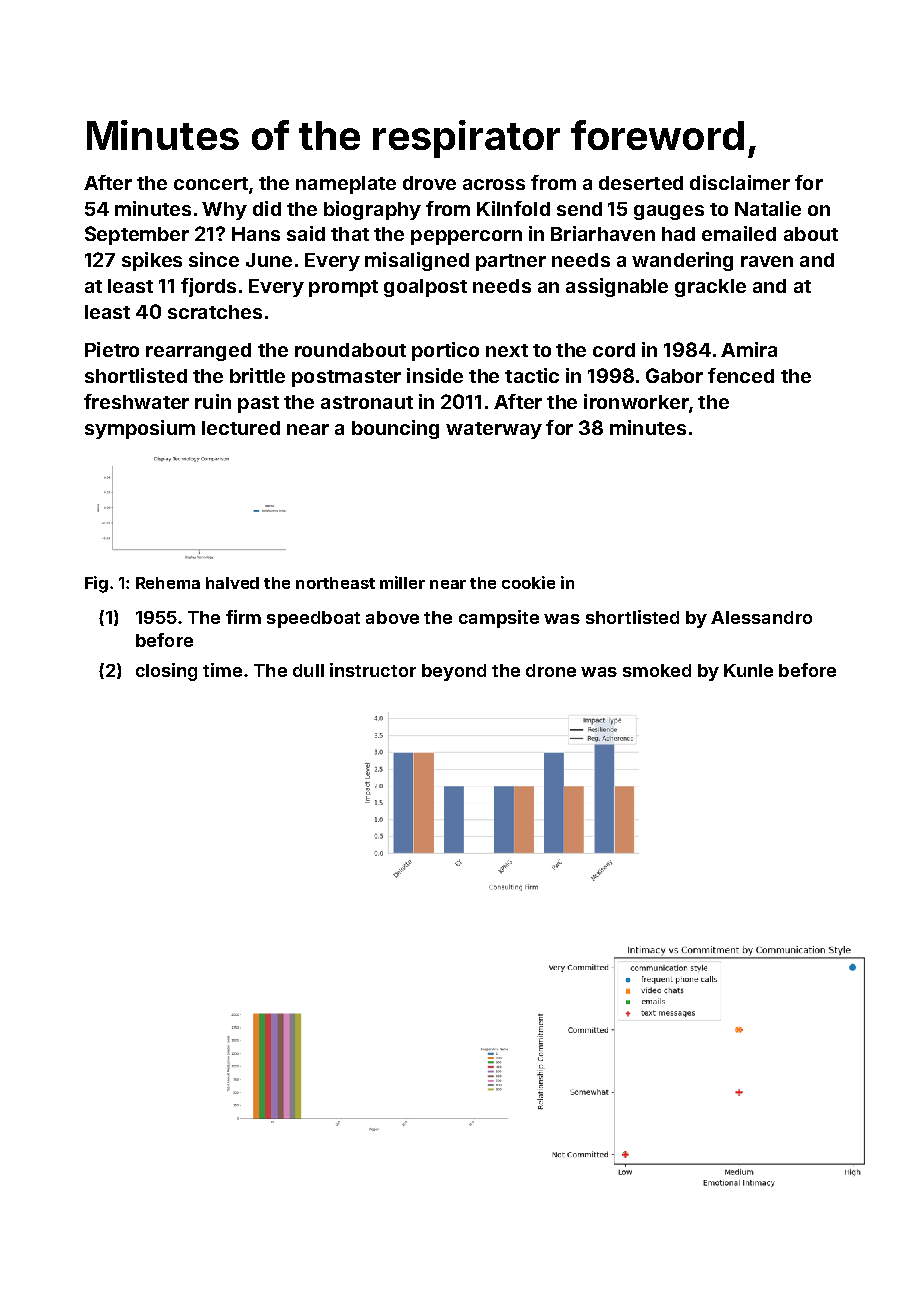 Image resolution: width=924 pixels, height=1311 pixels. Describe the element at coordinates (168, 583) in the screenshot. I see `Rehema` at that location.
